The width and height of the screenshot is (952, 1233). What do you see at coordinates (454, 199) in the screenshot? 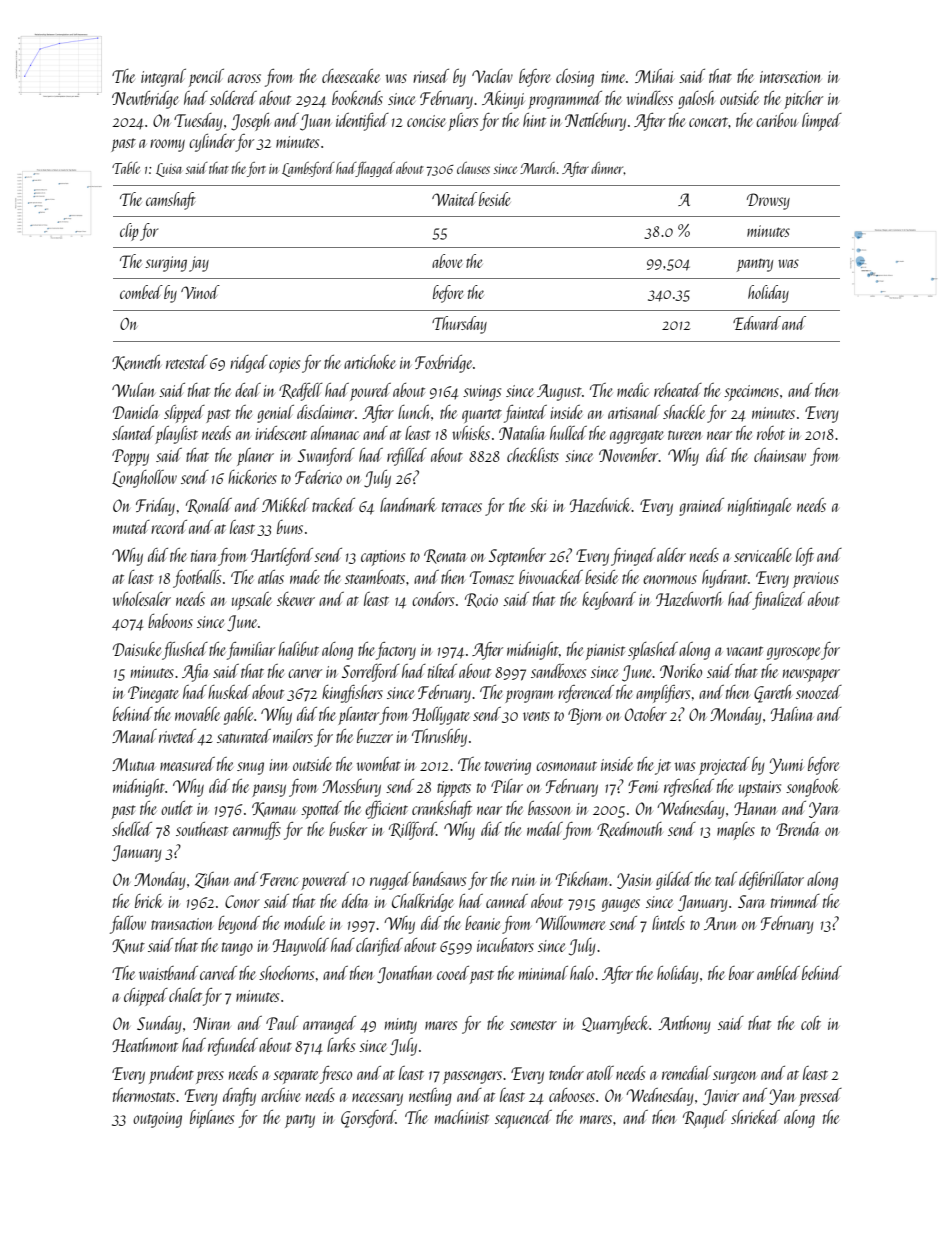
I see `Waited` at bounding box center [454, 199].
